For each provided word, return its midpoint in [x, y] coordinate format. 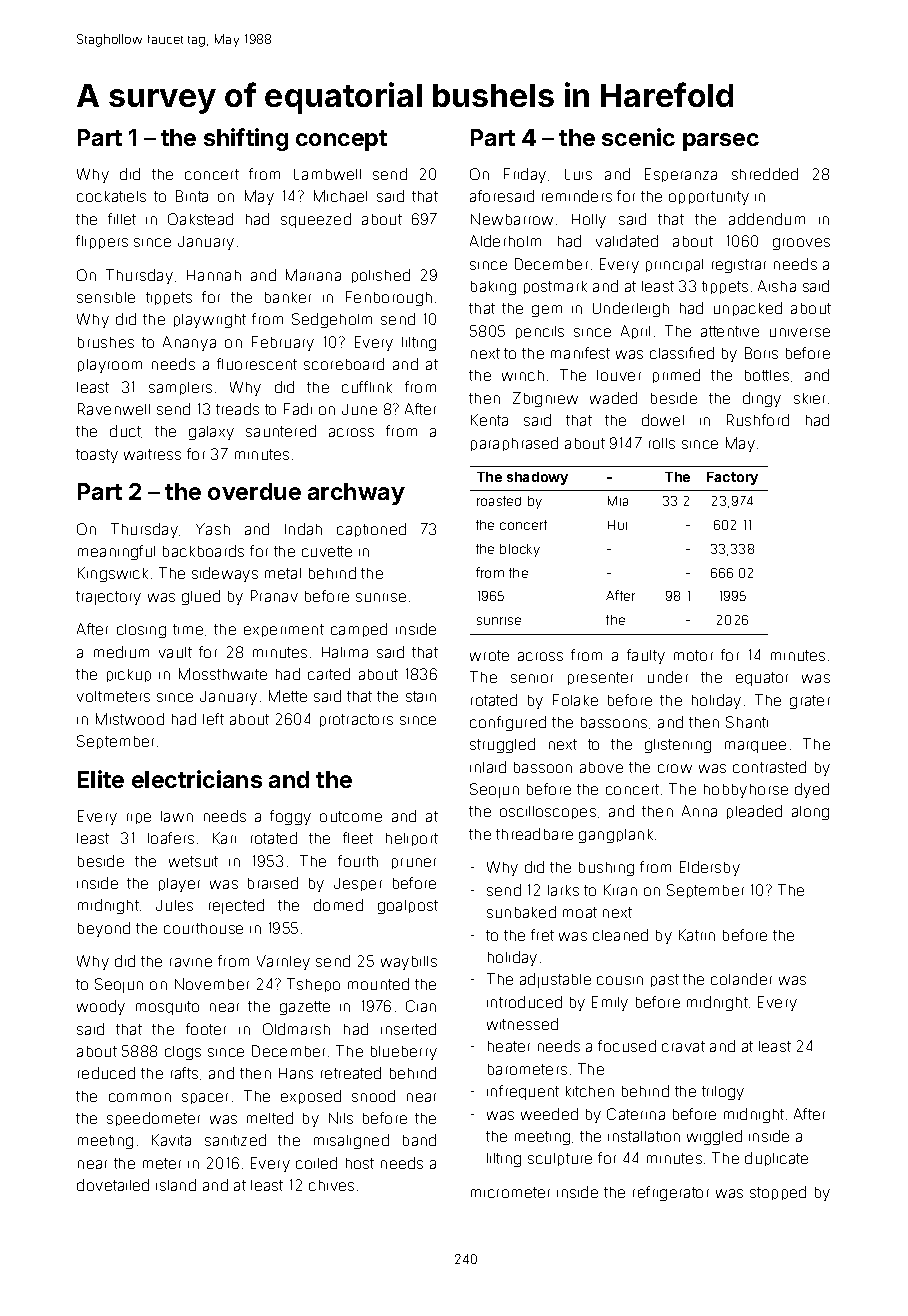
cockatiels [111, 196]
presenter [600, 678]
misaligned [351, 1141]
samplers [180, 388]
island [176, 1185]
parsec [721, 142]
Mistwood [130, 719]
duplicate [776, 1159]
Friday [525, 175]
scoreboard [344, 364]
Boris [761, 353]
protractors [356, 720]
